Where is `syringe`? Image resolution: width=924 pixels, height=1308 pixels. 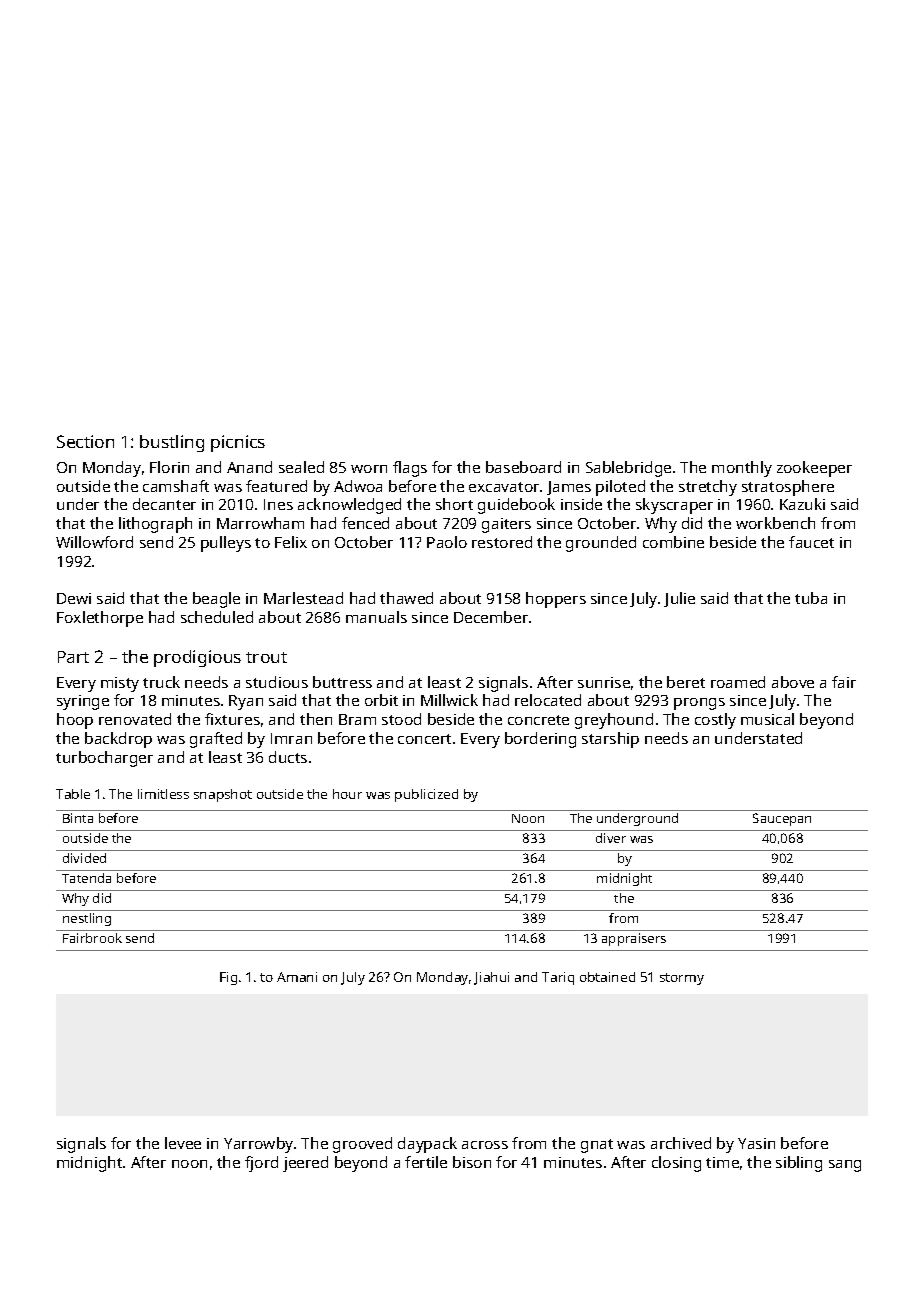 syringe is located at coordinates (83, 702).
